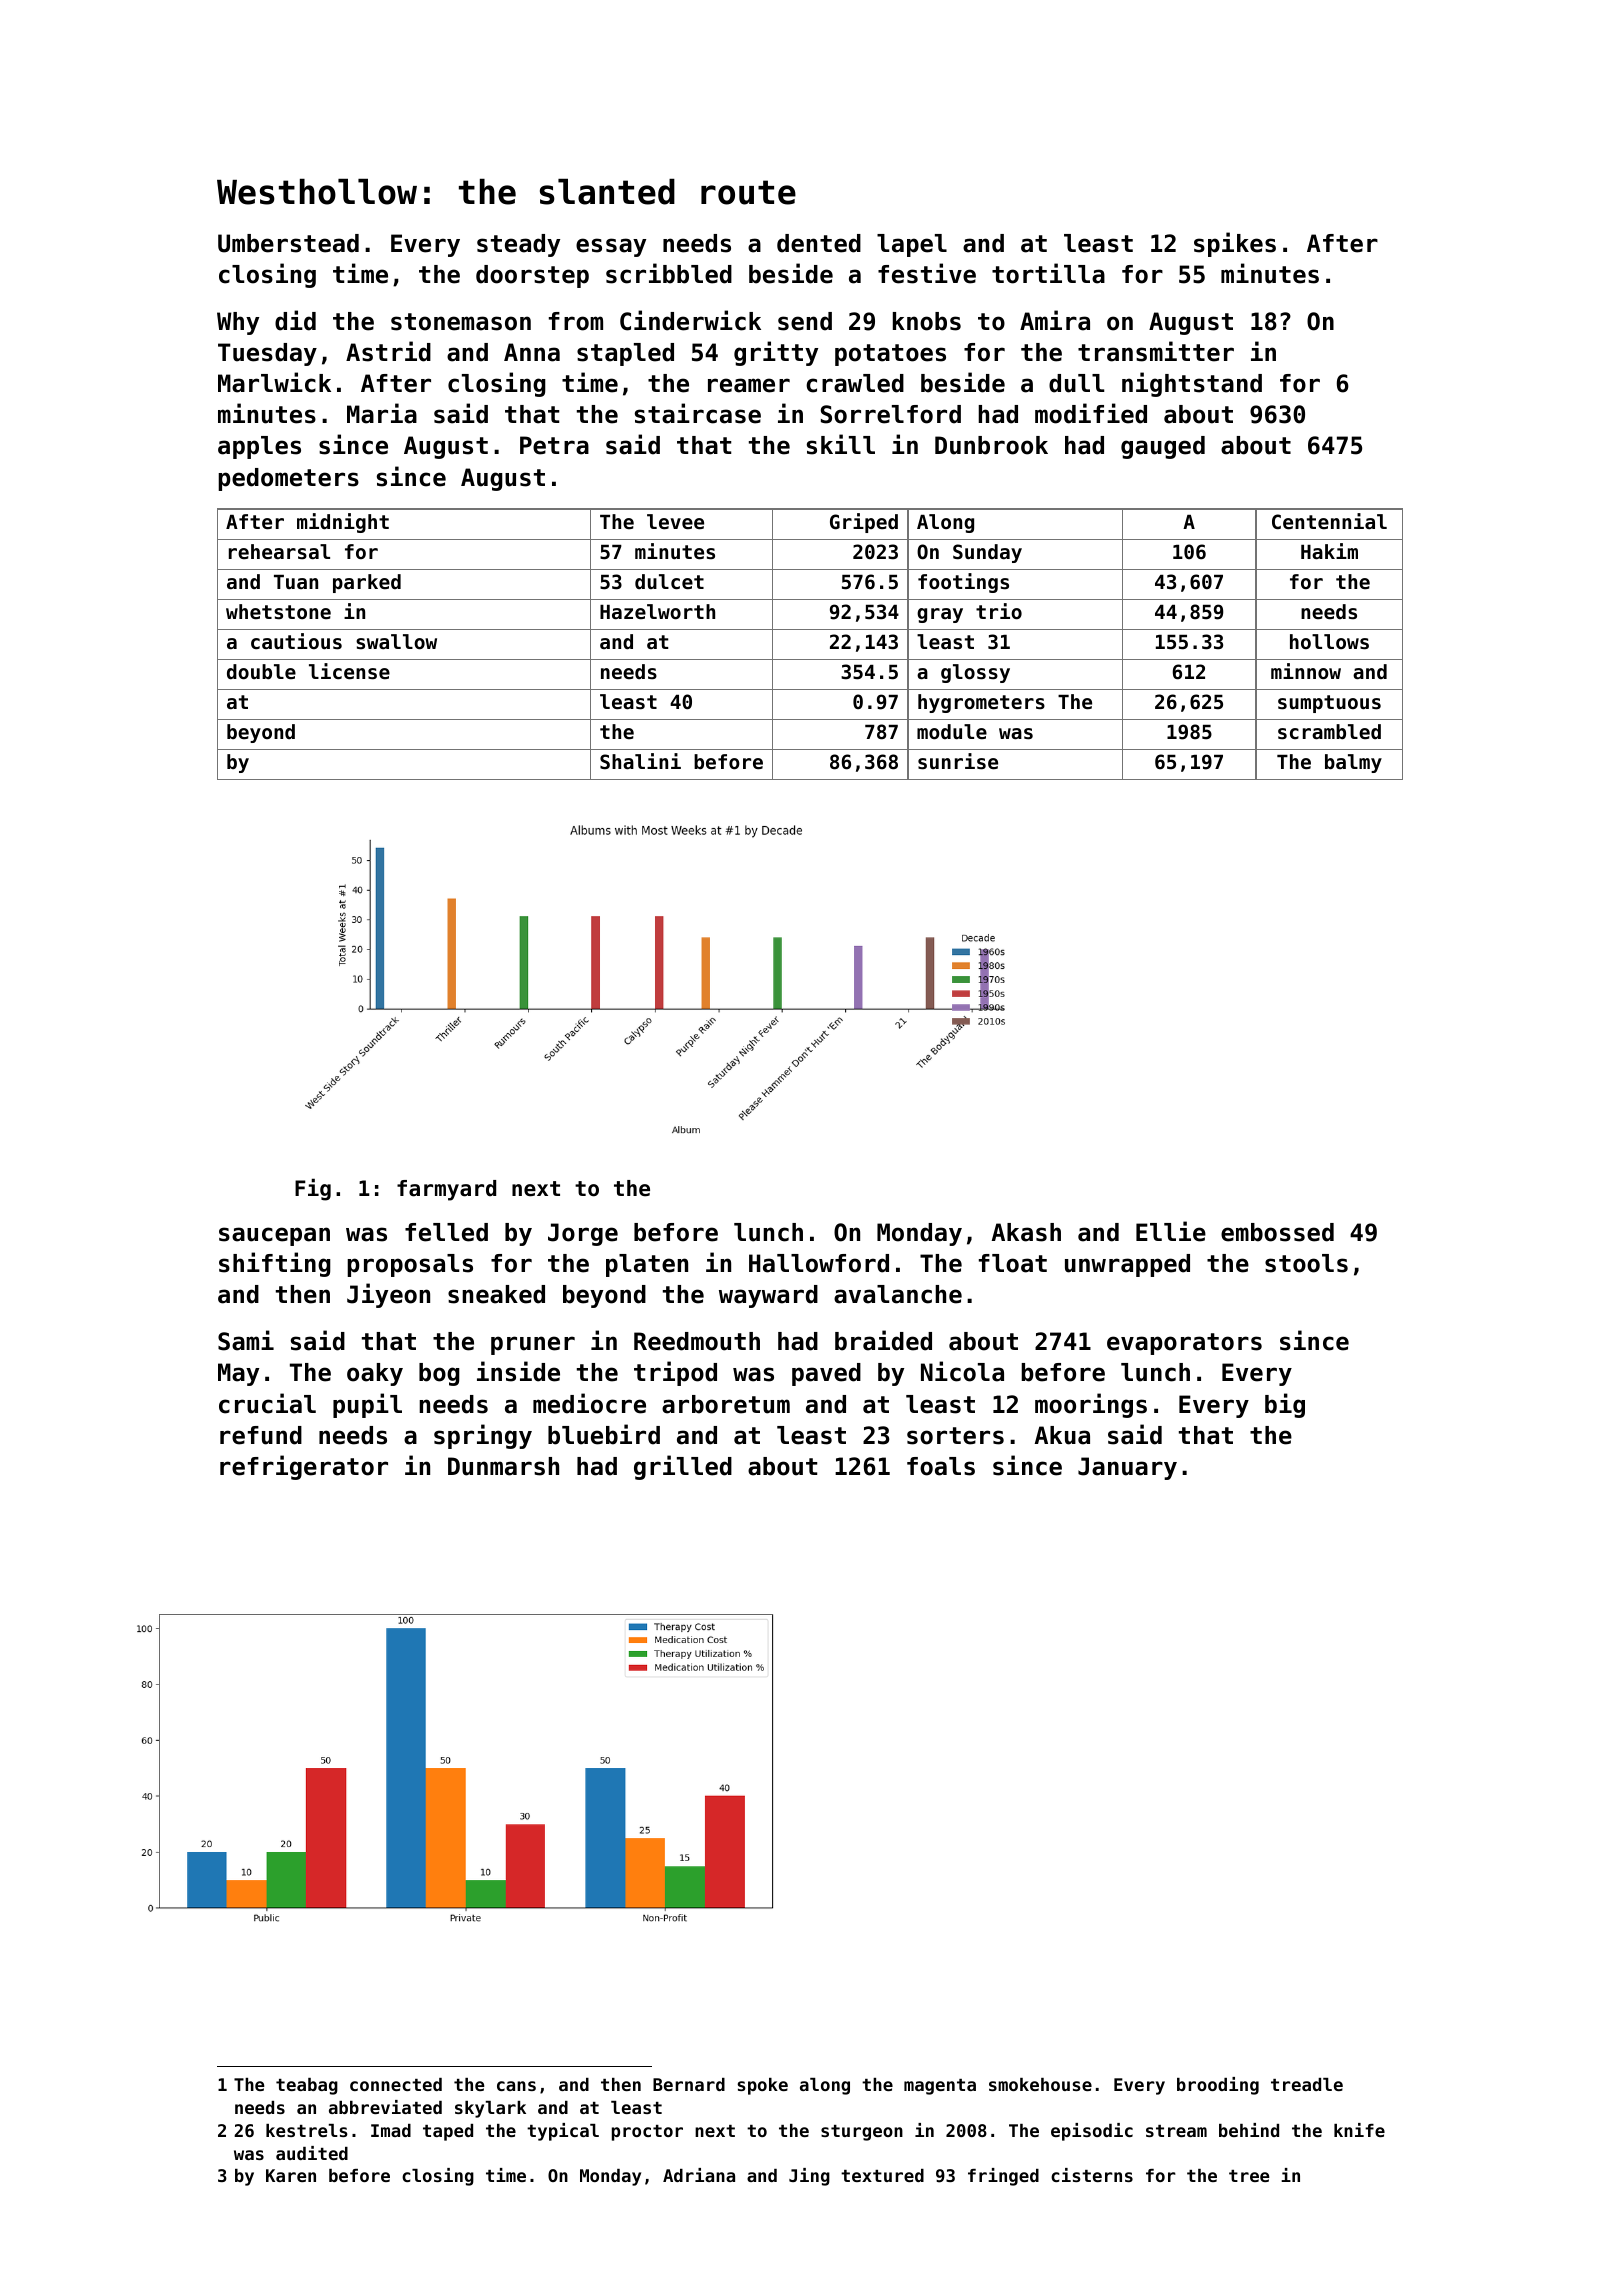 The height and width of the page is (2292, 1620). I want to click on license, so click(349, 671).
